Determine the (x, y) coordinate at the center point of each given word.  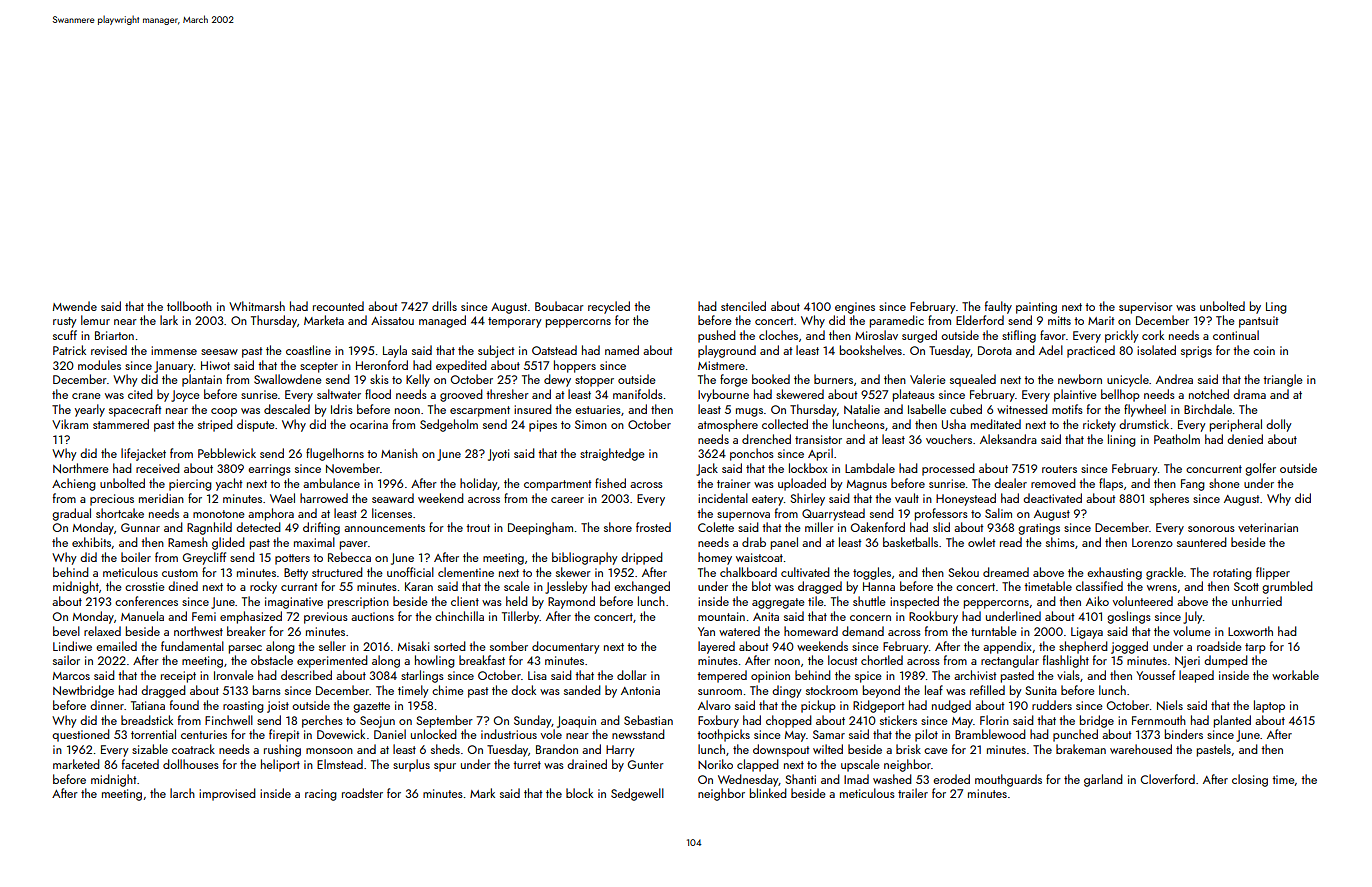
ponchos (752, 454)
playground (727, 351)
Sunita (1041, 690)
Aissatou (392, 320)
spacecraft (135, 410)
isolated (1156, 350)
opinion (770, 677)
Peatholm (1177, 439)
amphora (271, 514)
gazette (371, 707)
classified (1099, 586)
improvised (227, 794)
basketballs (910, 542)
